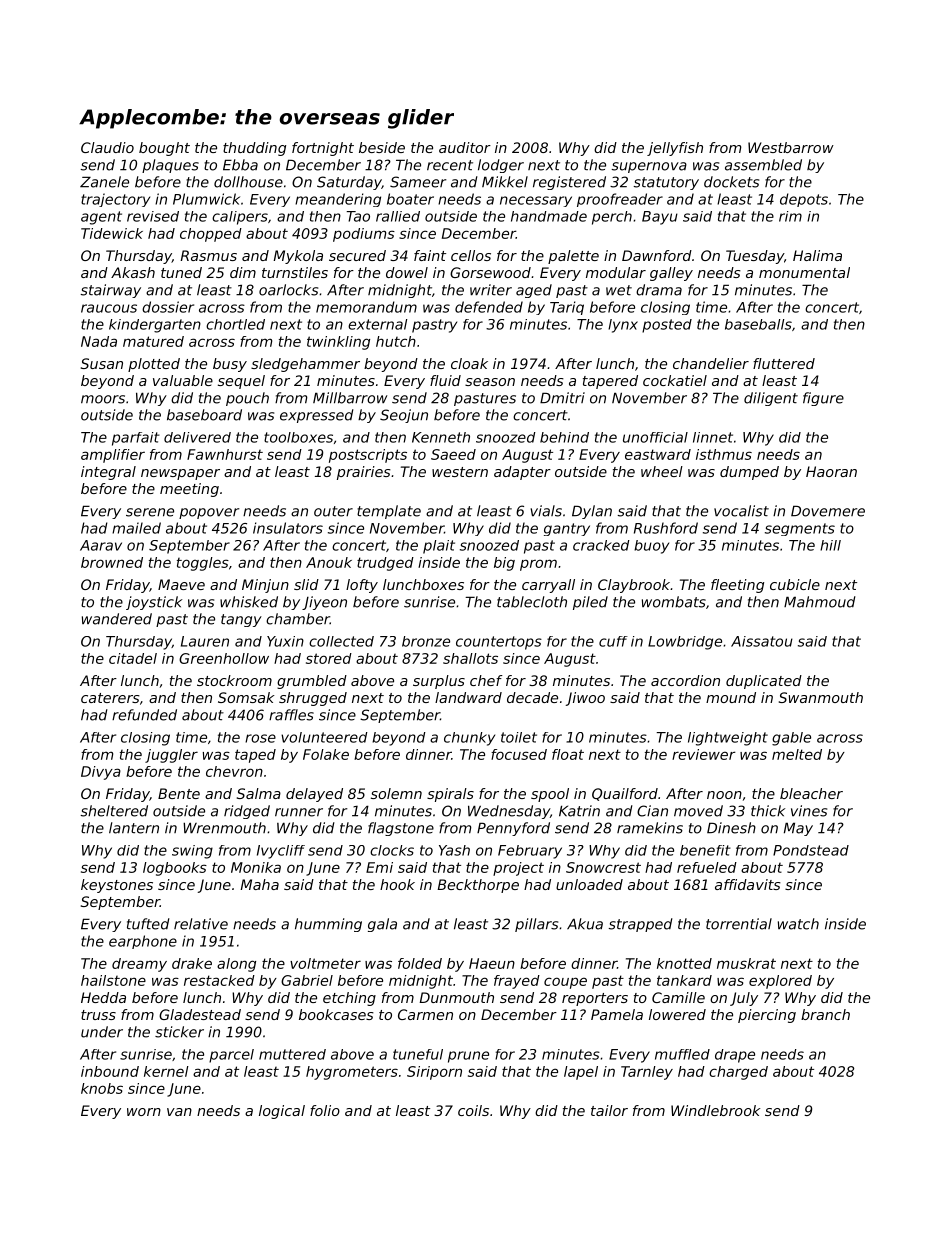  I want to click on Tariq, so click(567, 308).
